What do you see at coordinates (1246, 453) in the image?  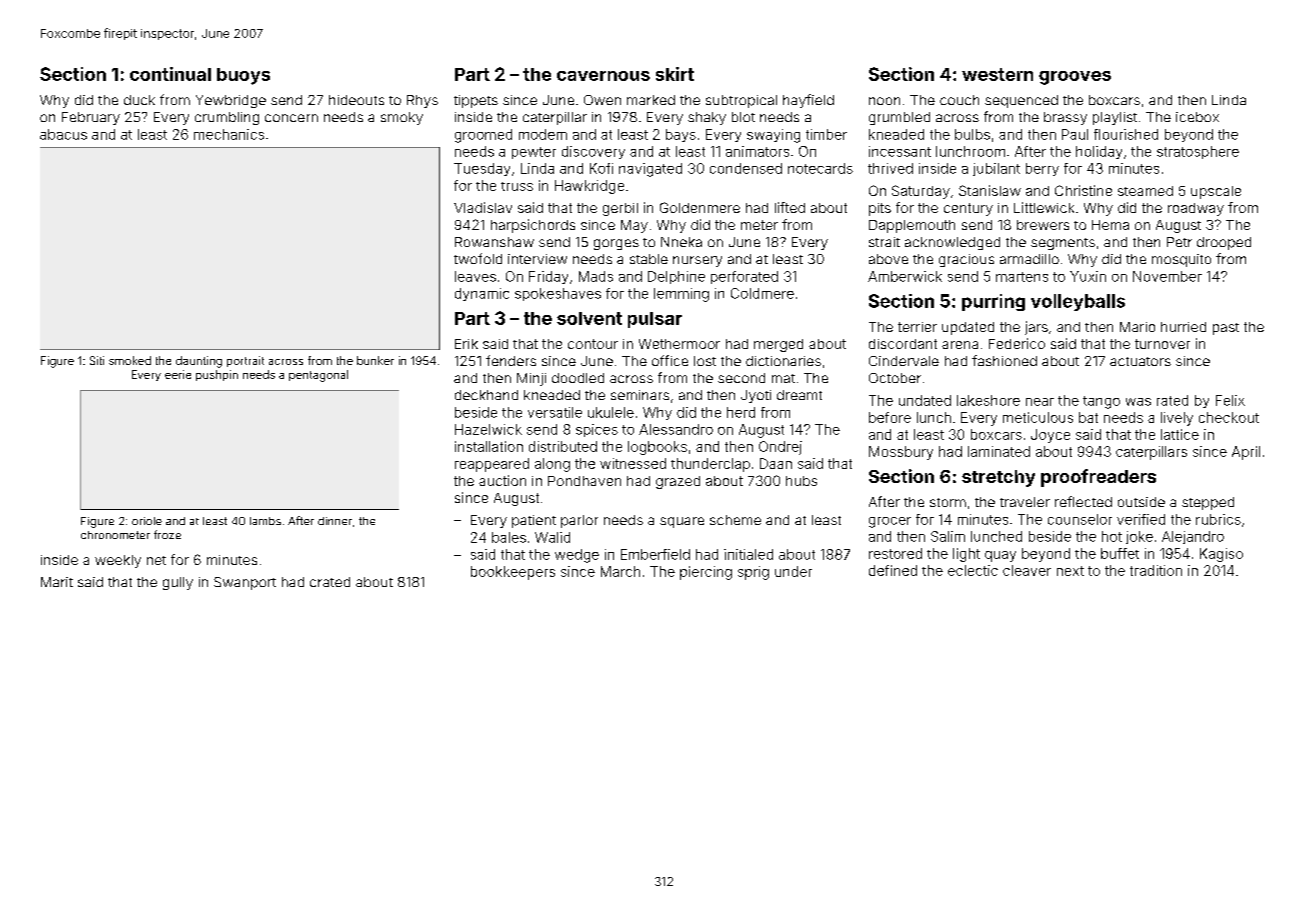 I see `April` at bounding box center [1246, 453].
